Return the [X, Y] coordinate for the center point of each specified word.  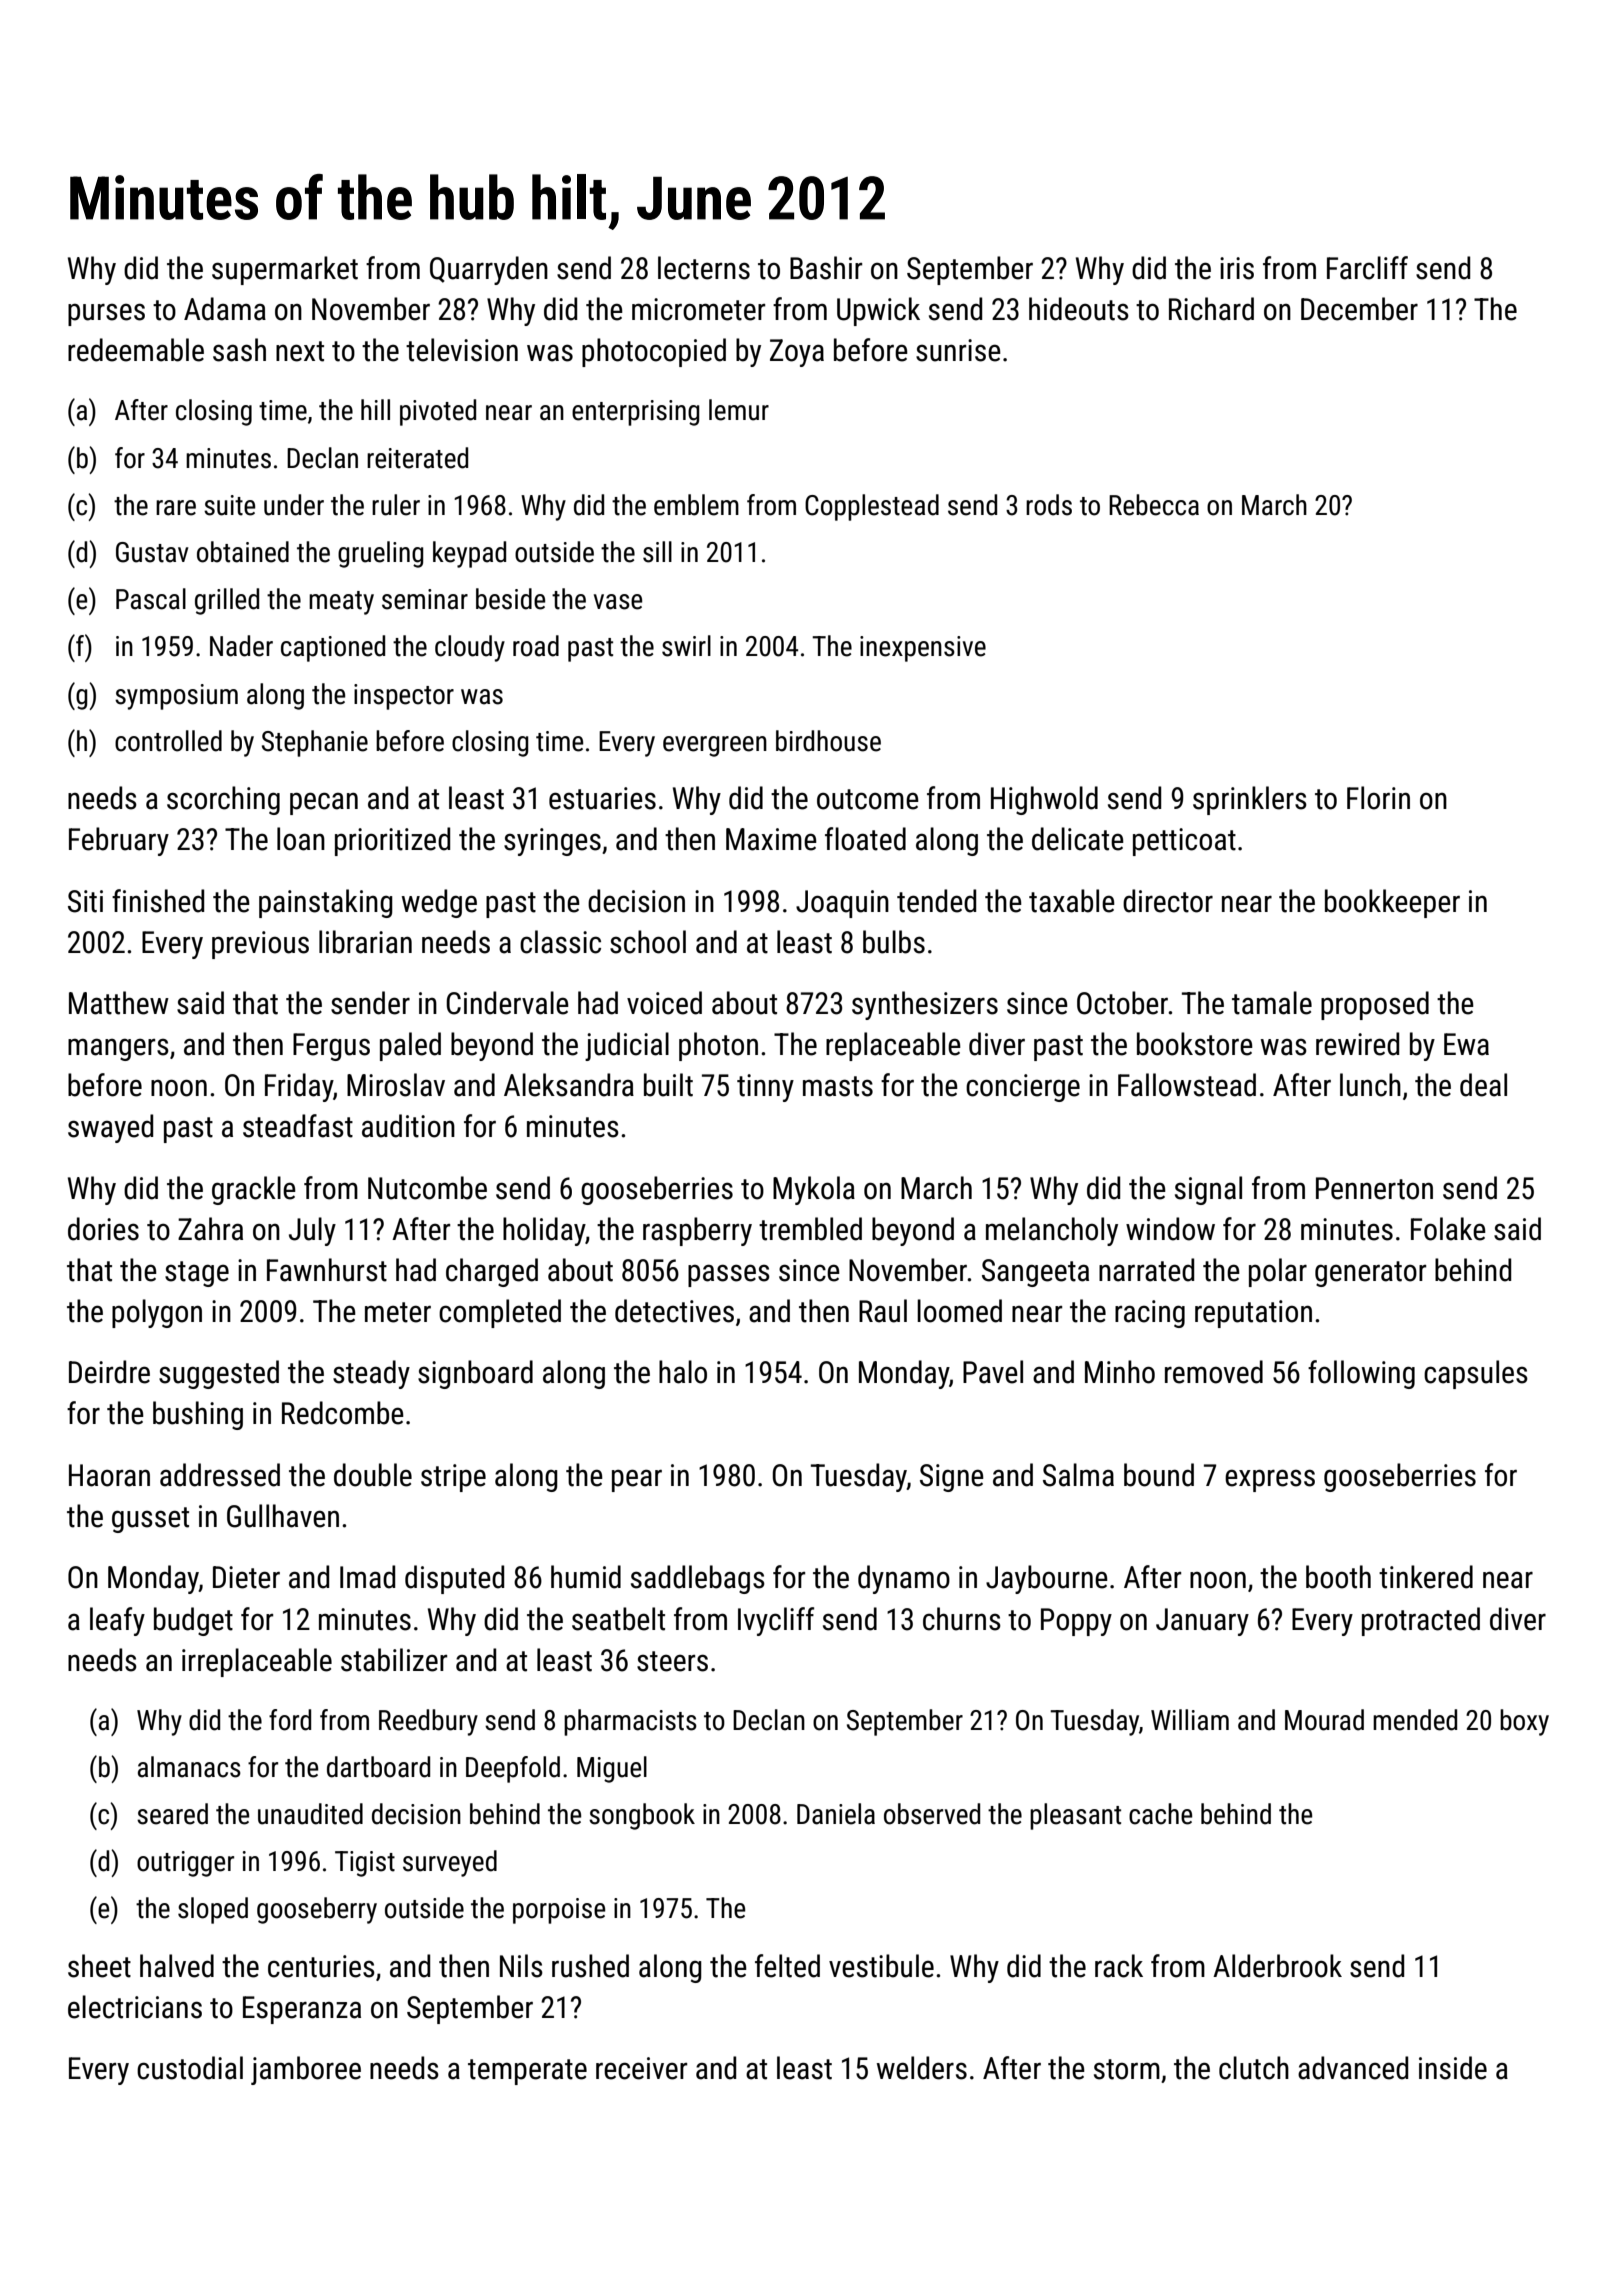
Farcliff [1367, 268]
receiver [641, 2068]
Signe [952, 1478]
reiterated [417, 458]
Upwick [878, 311]
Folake [1448, 1229]
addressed [220, 1475]
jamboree [306, 2070]
